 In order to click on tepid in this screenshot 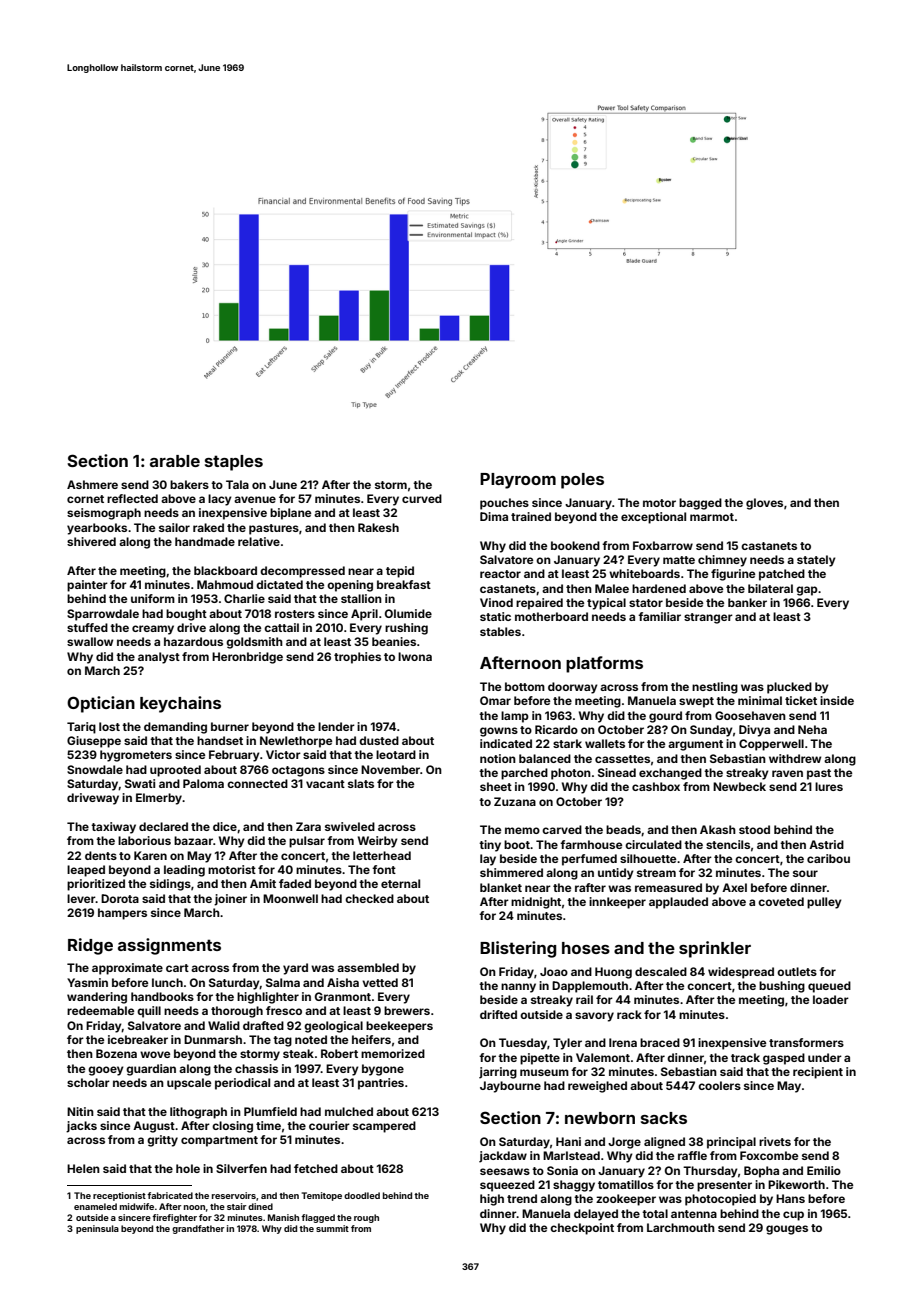, I will do `click(400, 572)`.
